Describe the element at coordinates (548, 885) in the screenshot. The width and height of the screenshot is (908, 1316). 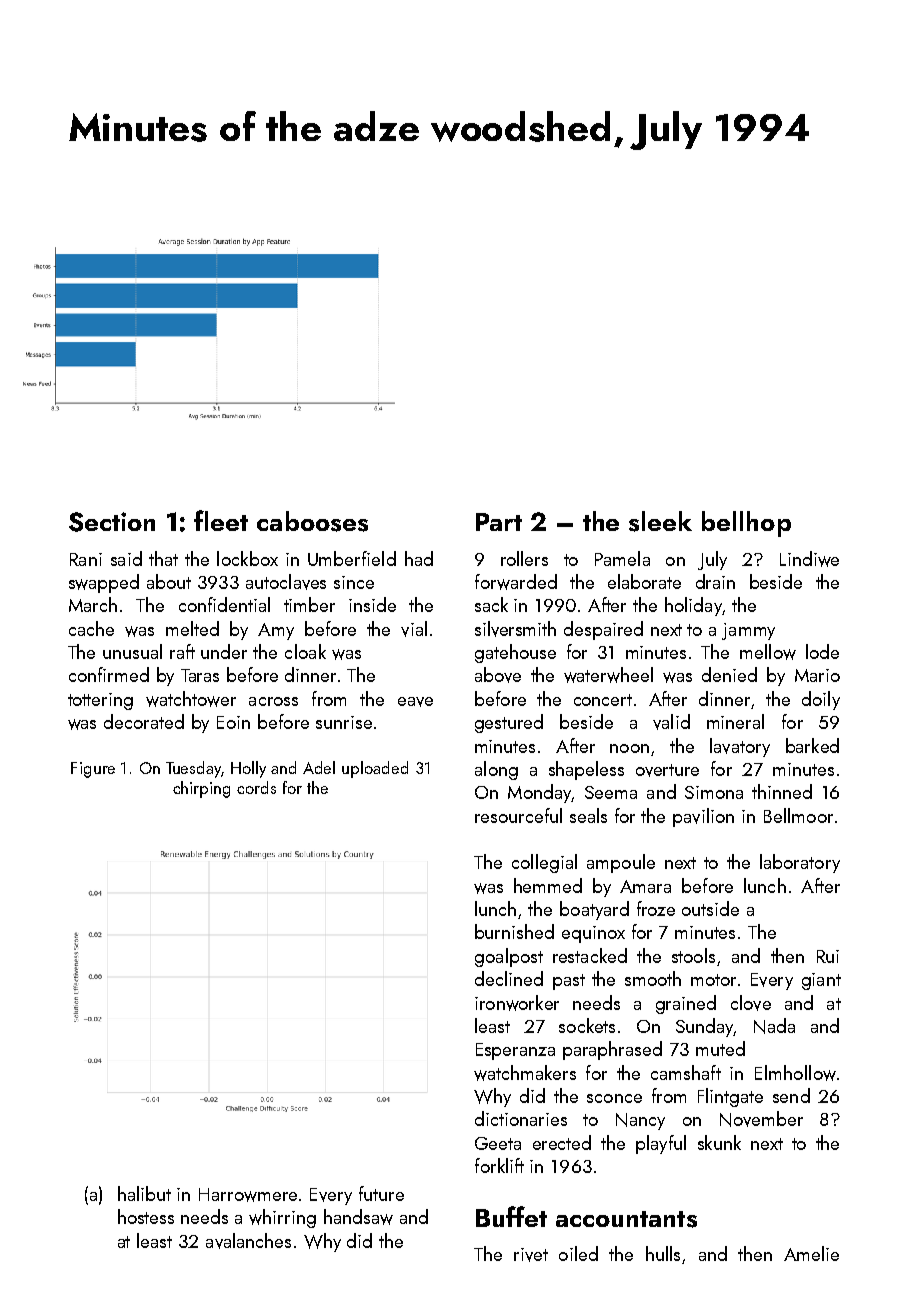
I see `hemmed` at that location.
